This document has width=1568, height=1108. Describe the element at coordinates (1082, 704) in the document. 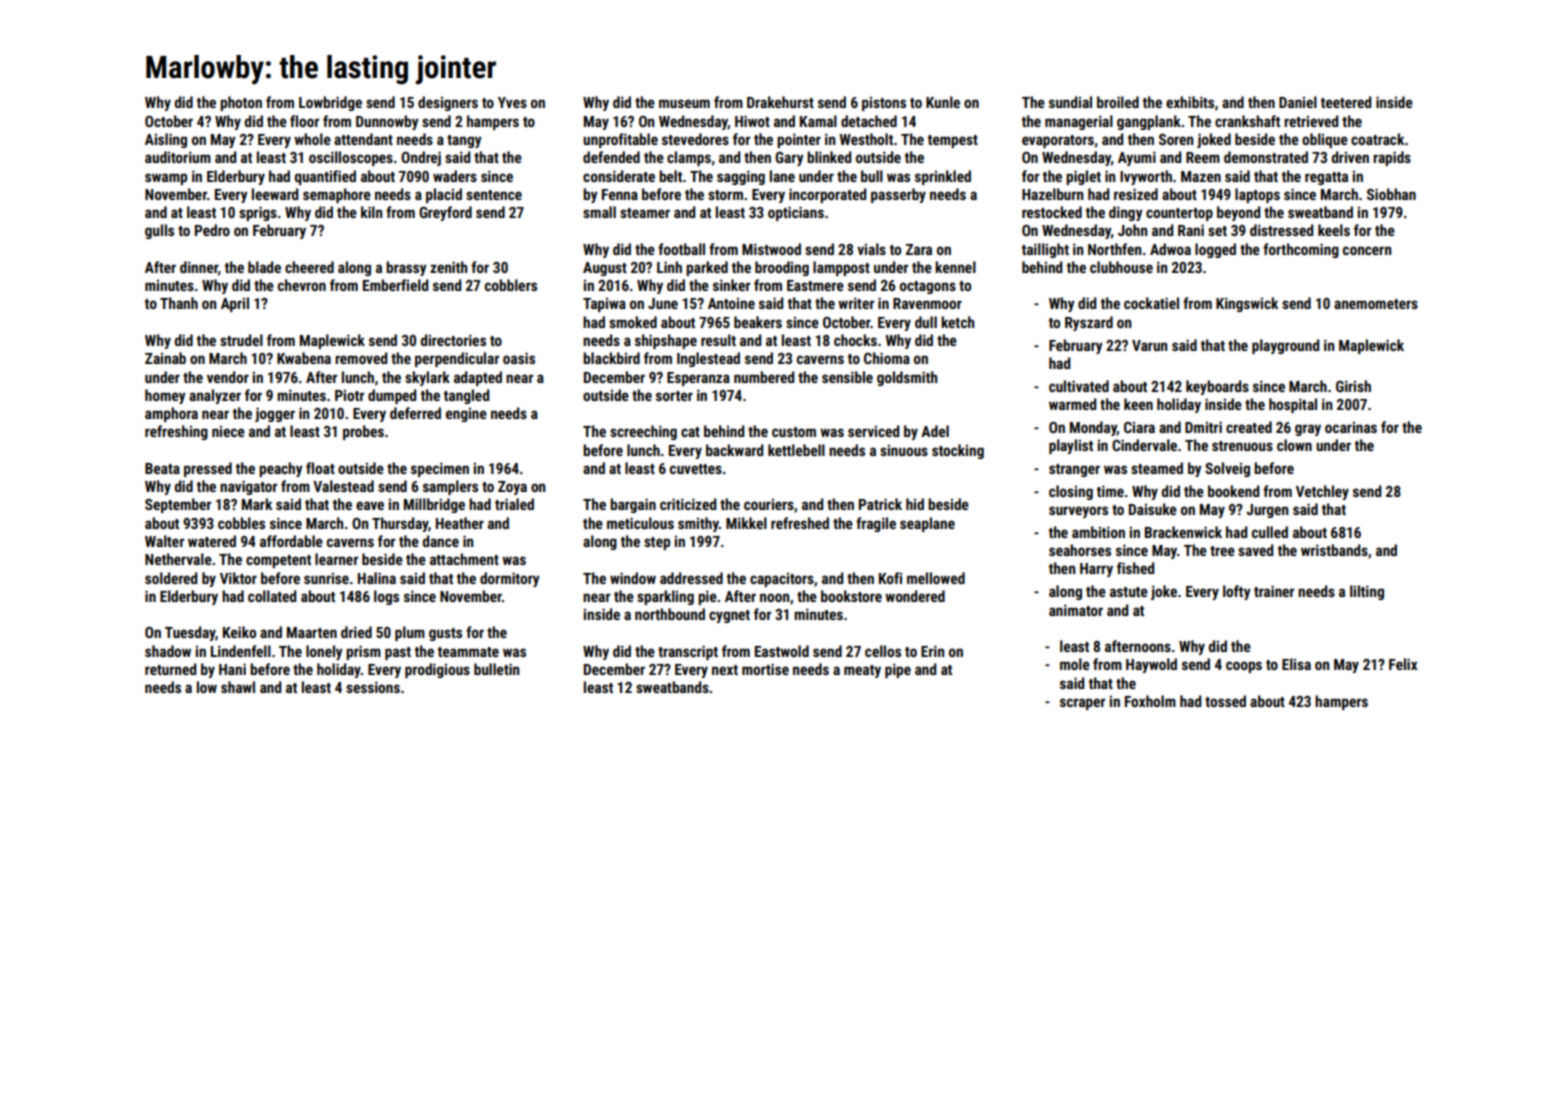

I see `scraper` at that location.
